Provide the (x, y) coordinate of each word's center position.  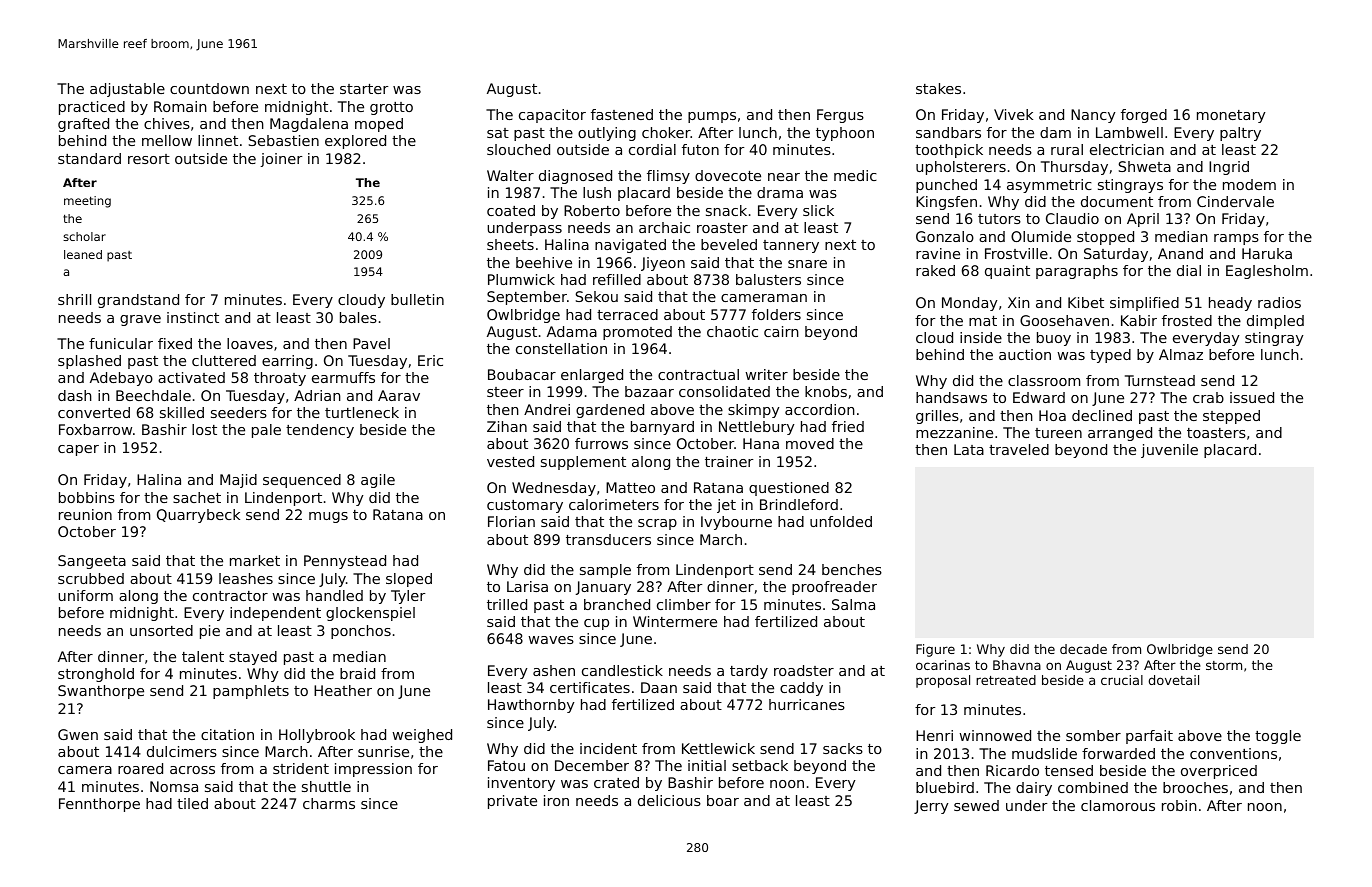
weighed (422, 736)
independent (275, 614)
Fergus (840, 116)
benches (852, 569)
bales (358, 317)
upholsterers (961, 168)
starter (364, 89)
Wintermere (675, 621)
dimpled (1275, 322)
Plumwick (521, 279)
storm (1224, 665)
